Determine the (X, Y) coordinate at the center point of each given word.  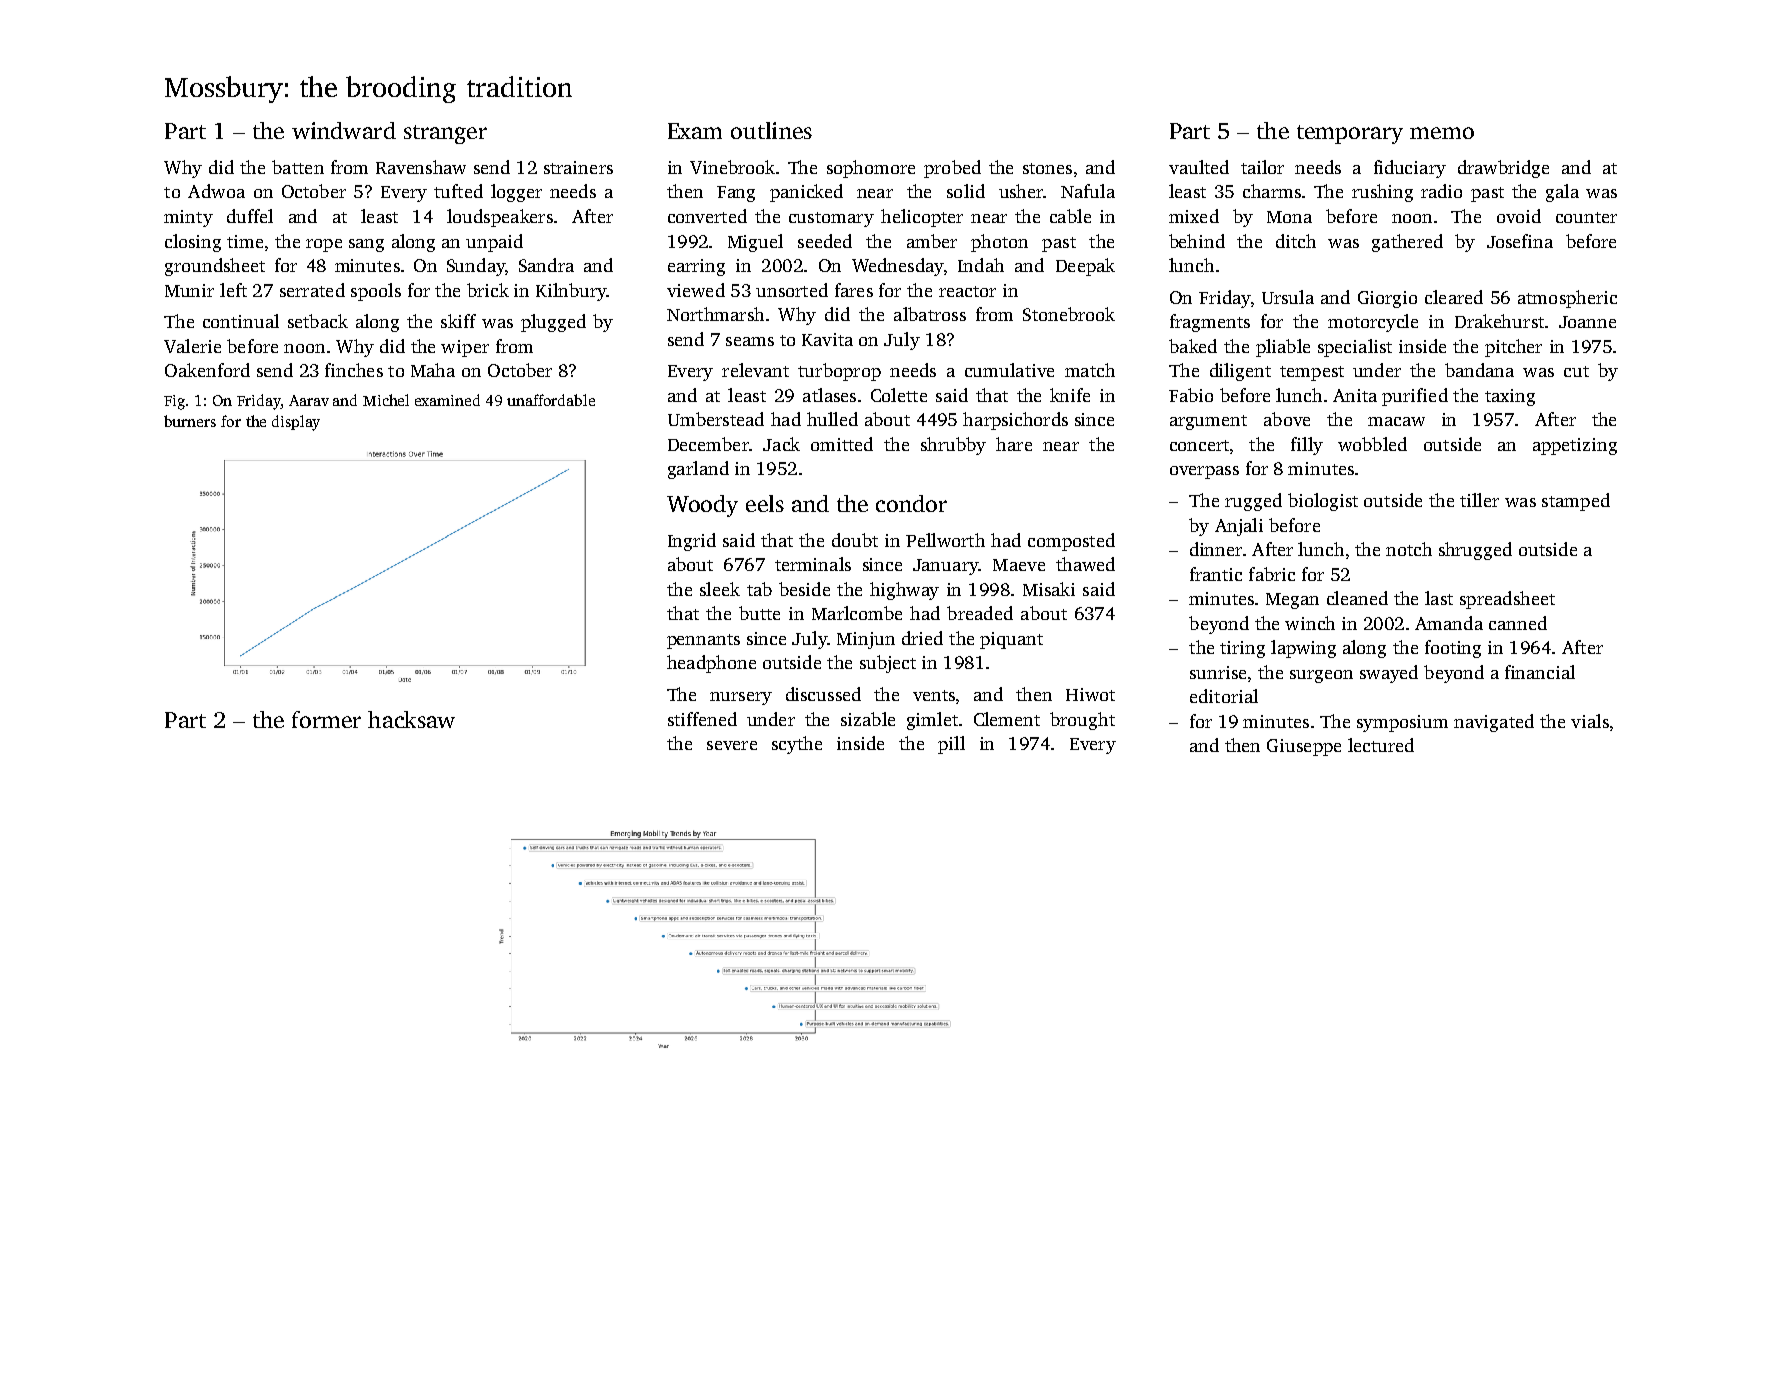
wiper (465, 348)
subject (888, 664)
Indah (981, 265)
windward (344, 130)
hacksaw (411, 719)
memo (1442, 133)
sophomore (871, 169)
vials (1590, 721)
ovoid (1519, 216)
